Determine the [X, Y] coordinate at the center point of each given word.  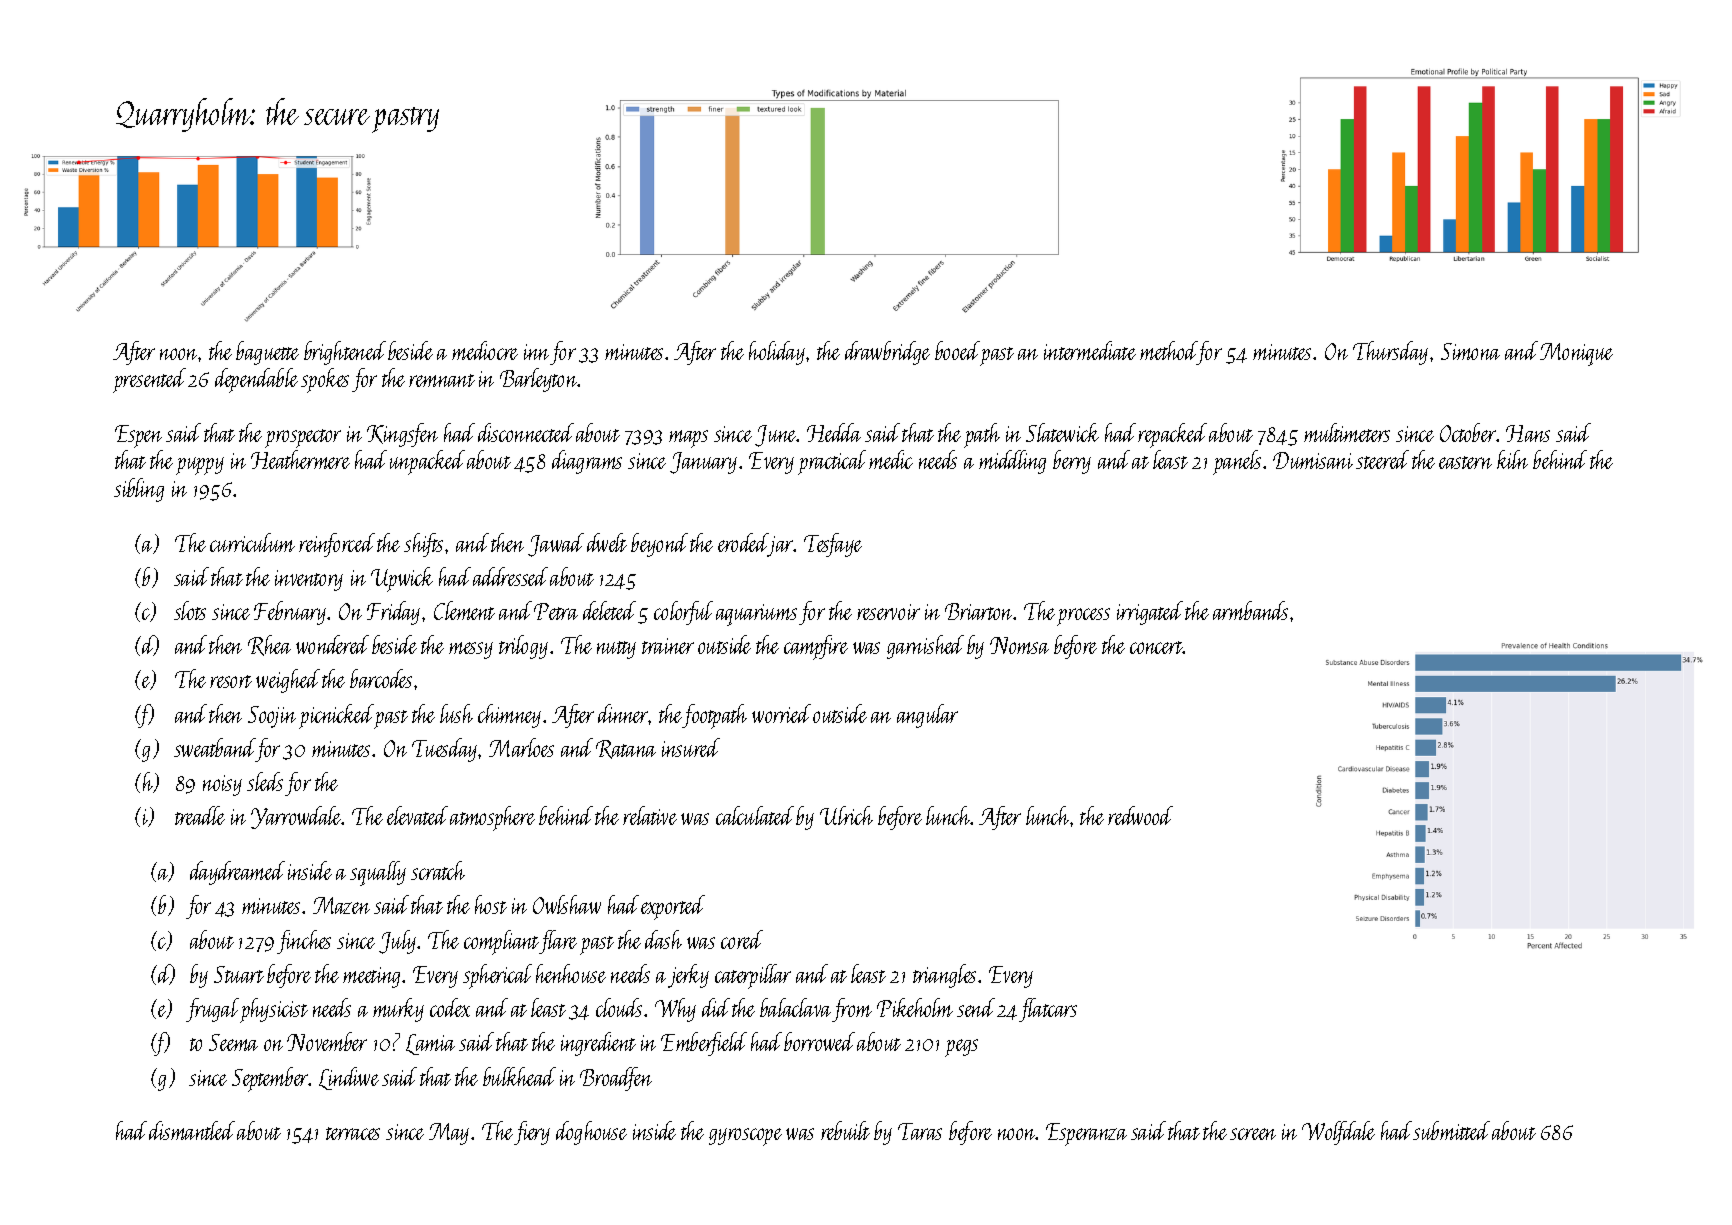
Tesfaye [833, 545]
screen [1253, 1134]
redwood [1140, 815]
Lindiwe [349, 1078]
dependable [256, 380]
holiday [777, 353]
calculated [755, 815]
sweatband [215, 747]
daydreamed [237, 873]
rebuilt [845, 1130]
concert [1156, 647]
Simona [1470, 351]
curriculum [252, 542]
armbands [1250, 610]
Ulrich [846, 815]
